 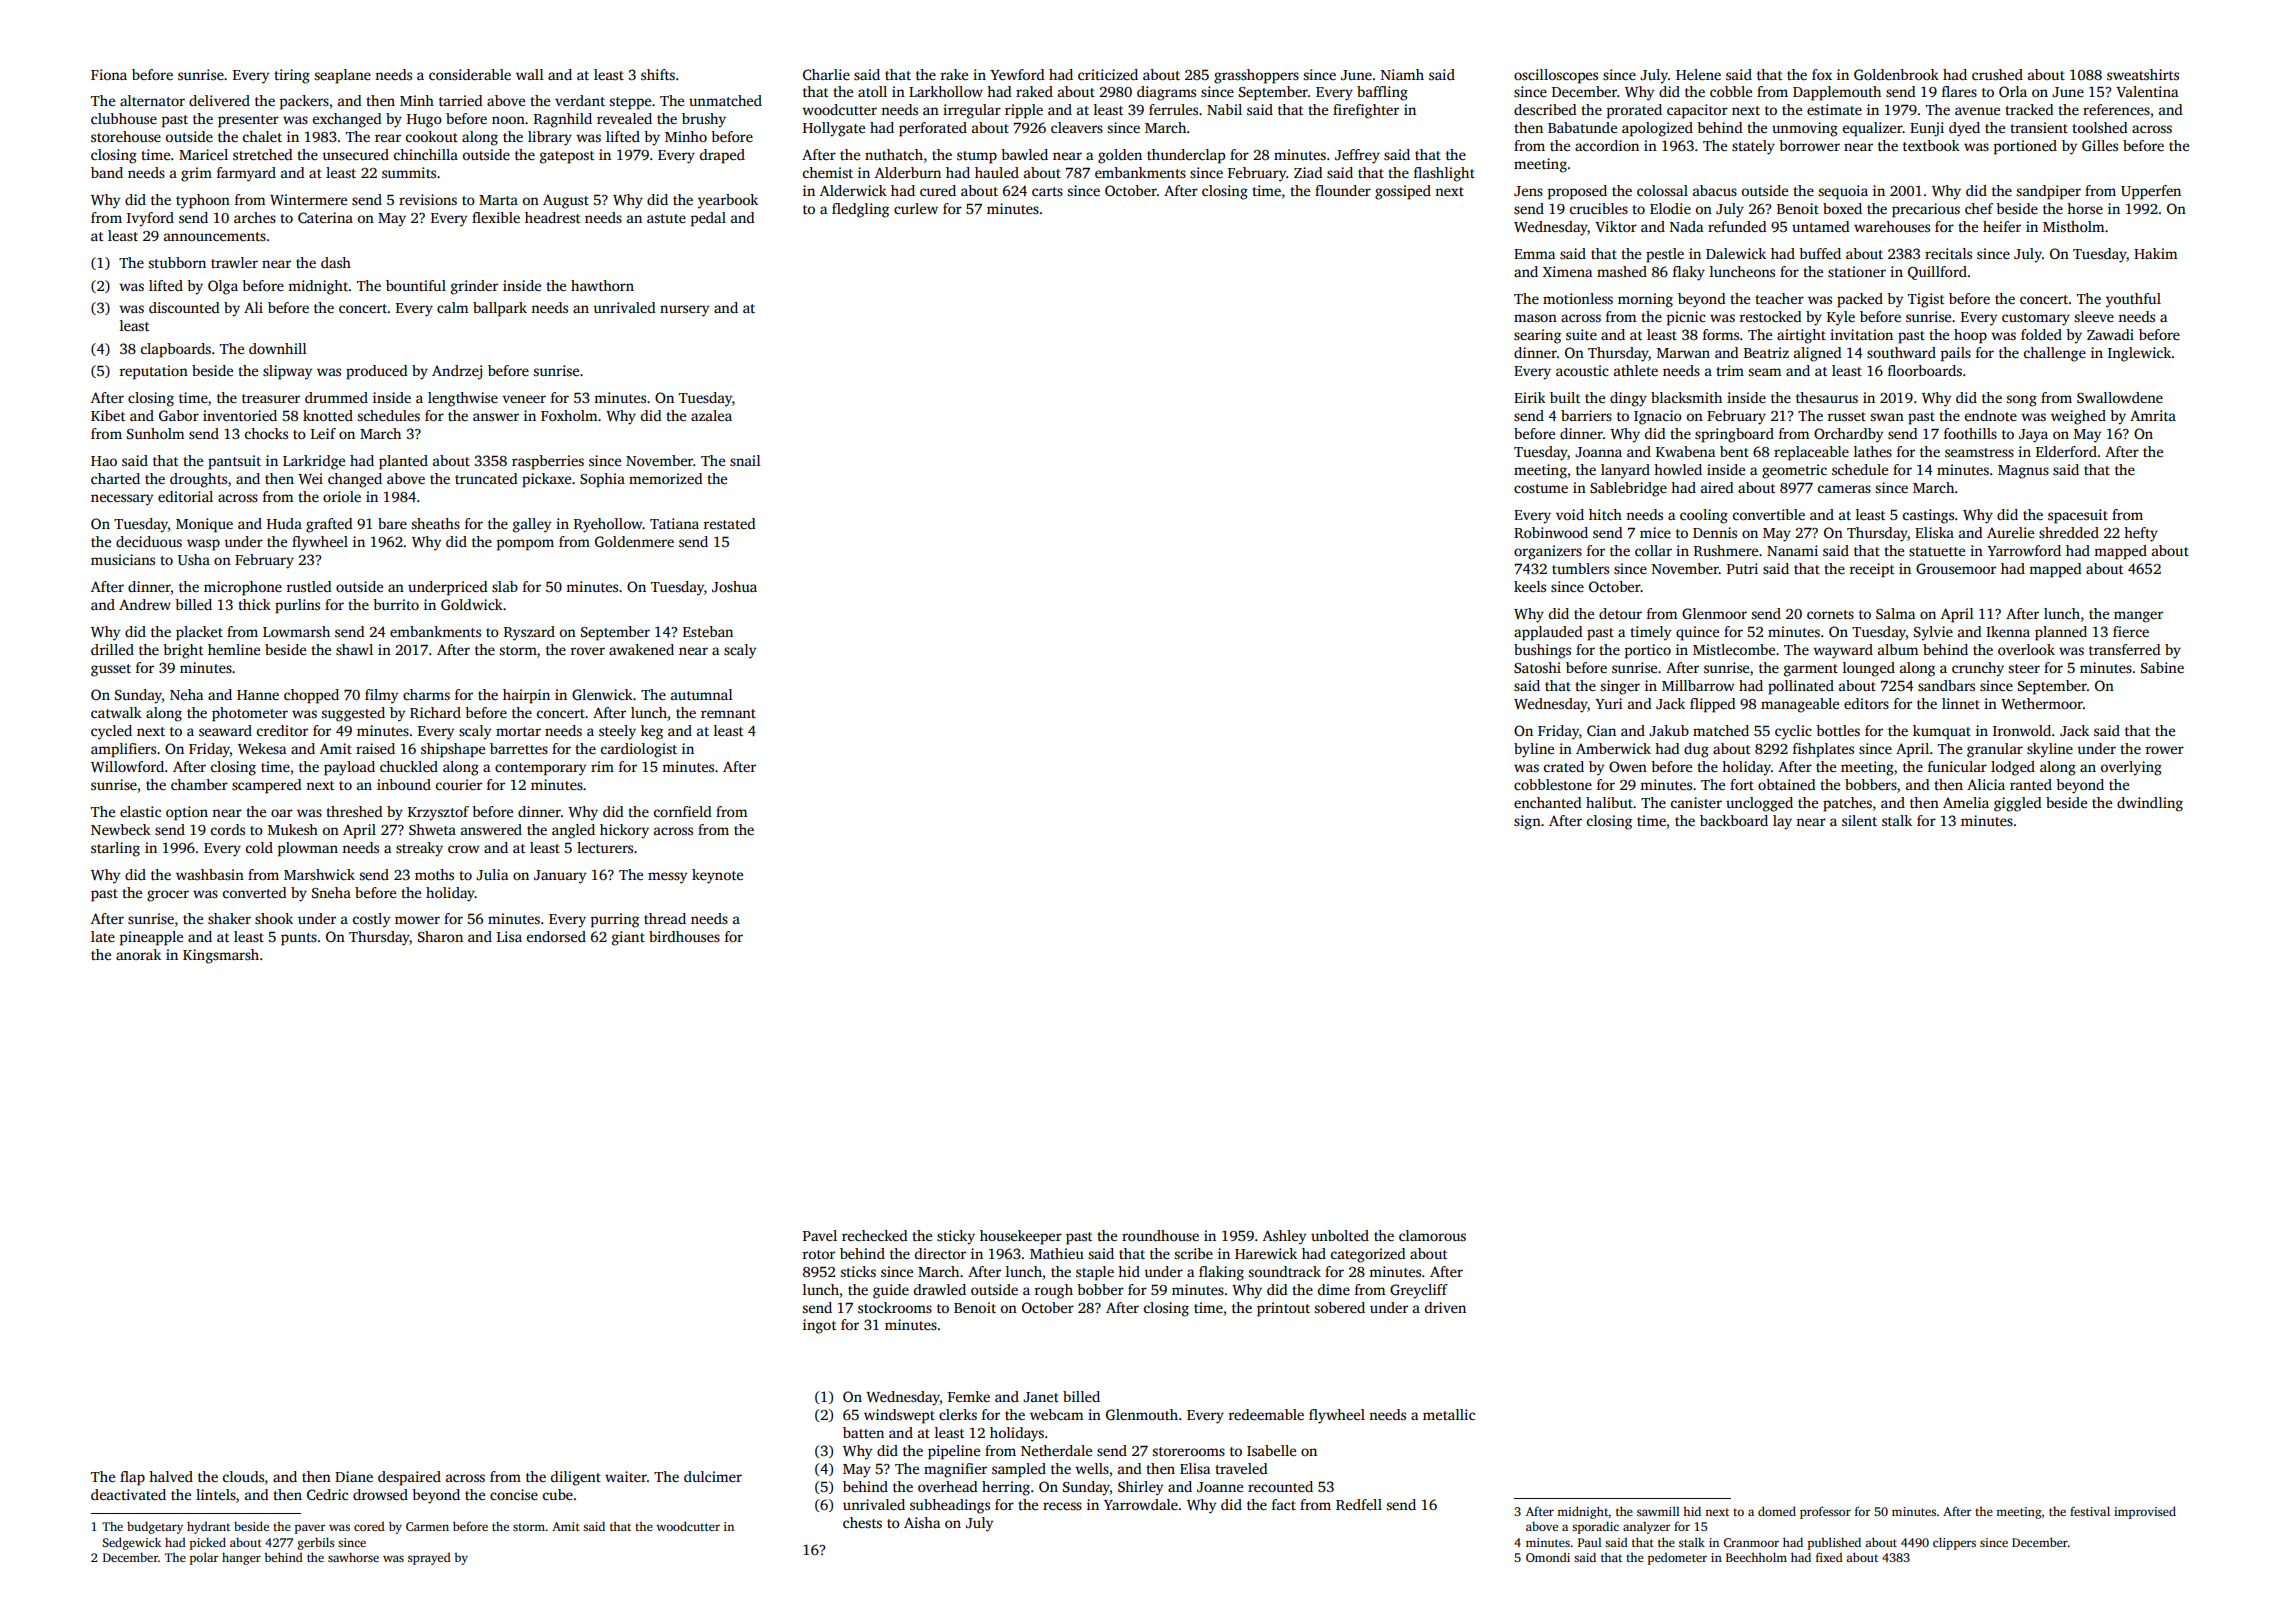 I want to click on sweatshirts, so click(x=2143, y=74).
